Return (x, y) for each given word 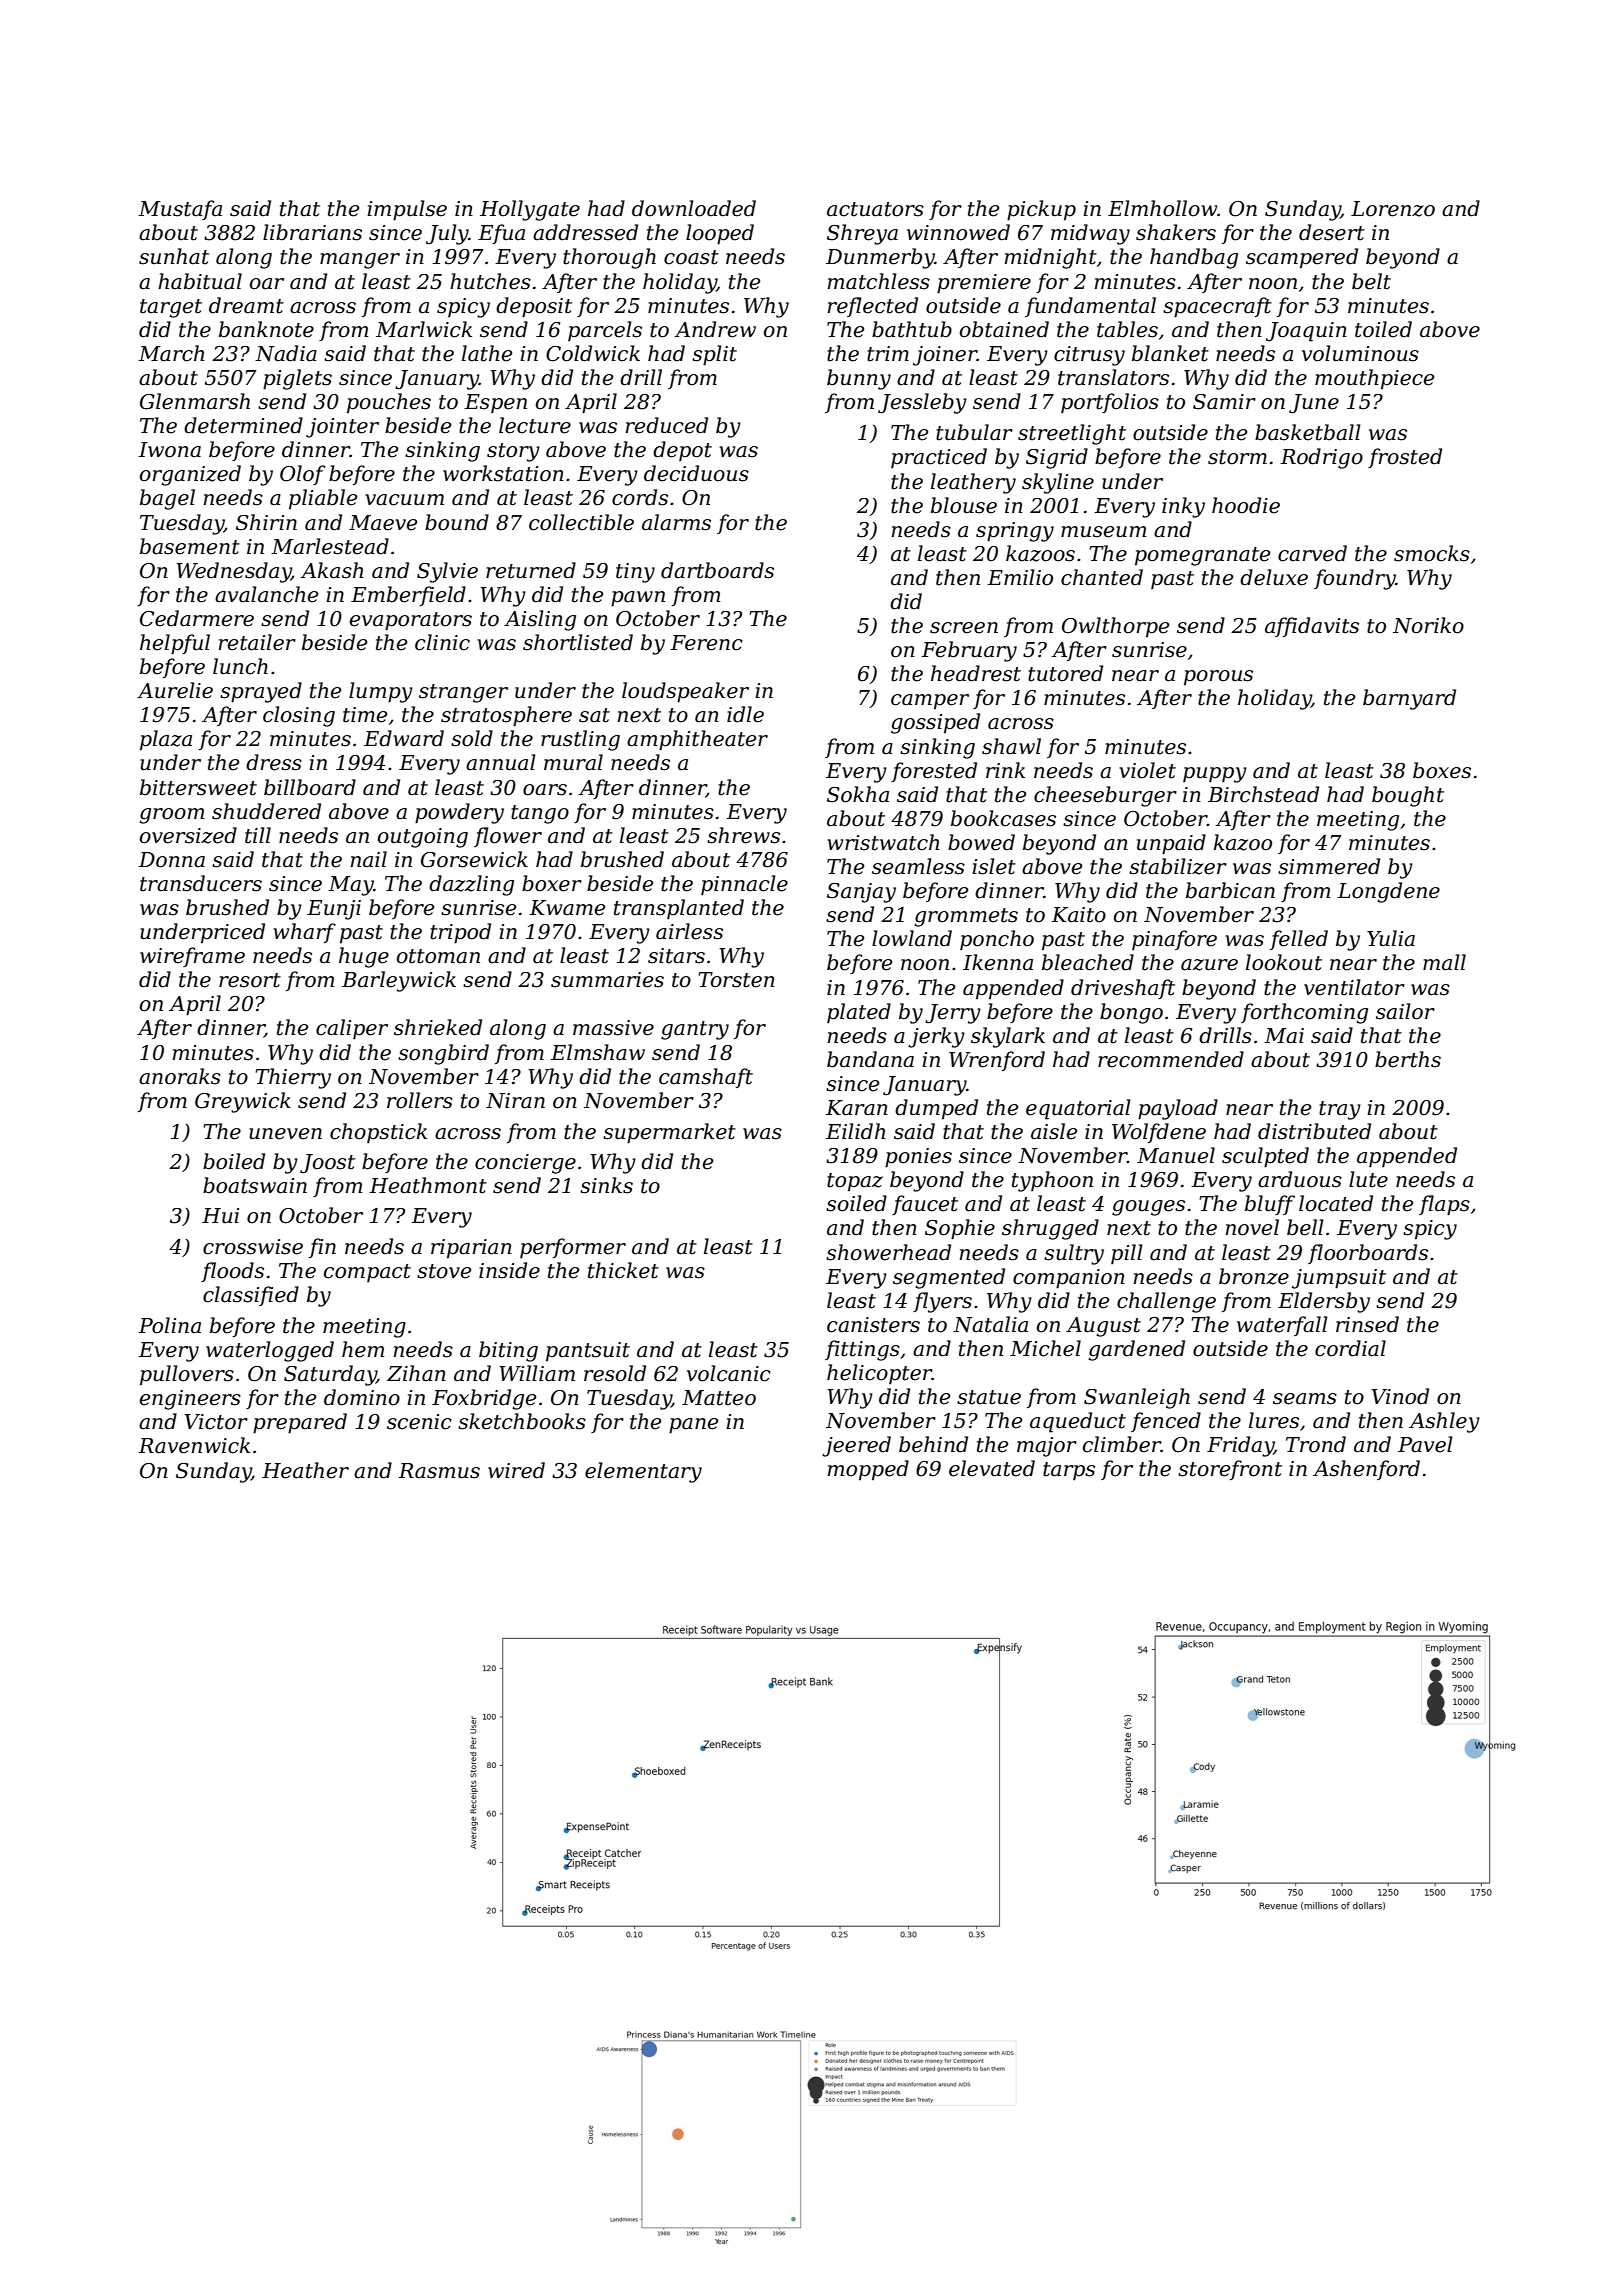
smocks (1432, 553)
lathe (487, 353)
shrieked (438, 1027)
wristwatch (883, 842)
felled (1299, 940)
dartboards (717, 570)
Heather (305, 1470)
